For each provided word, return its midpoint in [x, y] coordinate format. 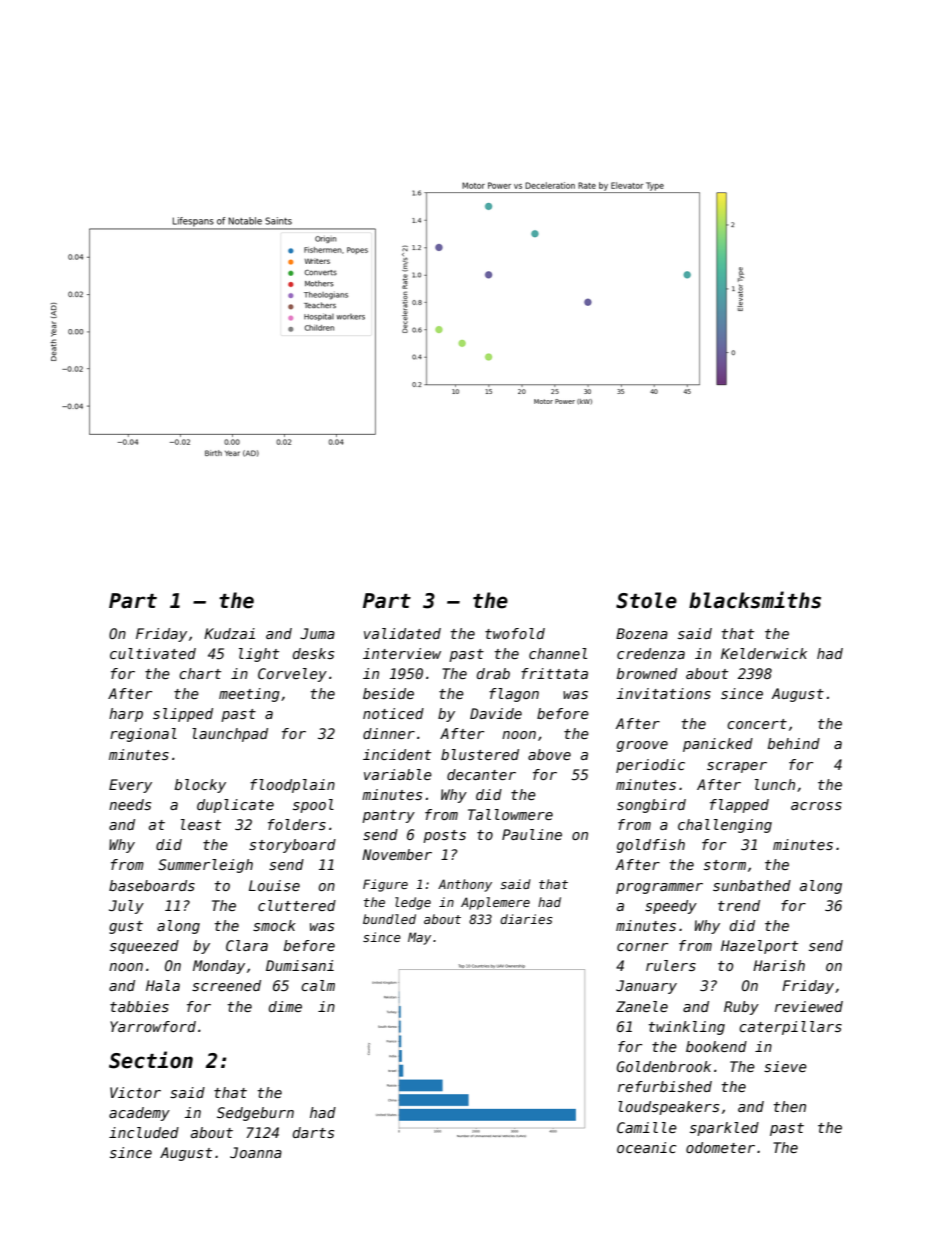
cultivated [153, 653]
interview [402, 653]
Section [151, 1060]
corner [642, 947]
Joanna [256, 1152]
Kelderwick [764, 653]
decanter [481, 774]
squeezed [144, 947]
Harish [779, 965]
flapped [739, 806]
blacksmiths [755, 600]
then [790, 1106]
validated [402, 633]
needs [130, 804]
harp [126, 715]
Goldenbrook [664, 1066]
